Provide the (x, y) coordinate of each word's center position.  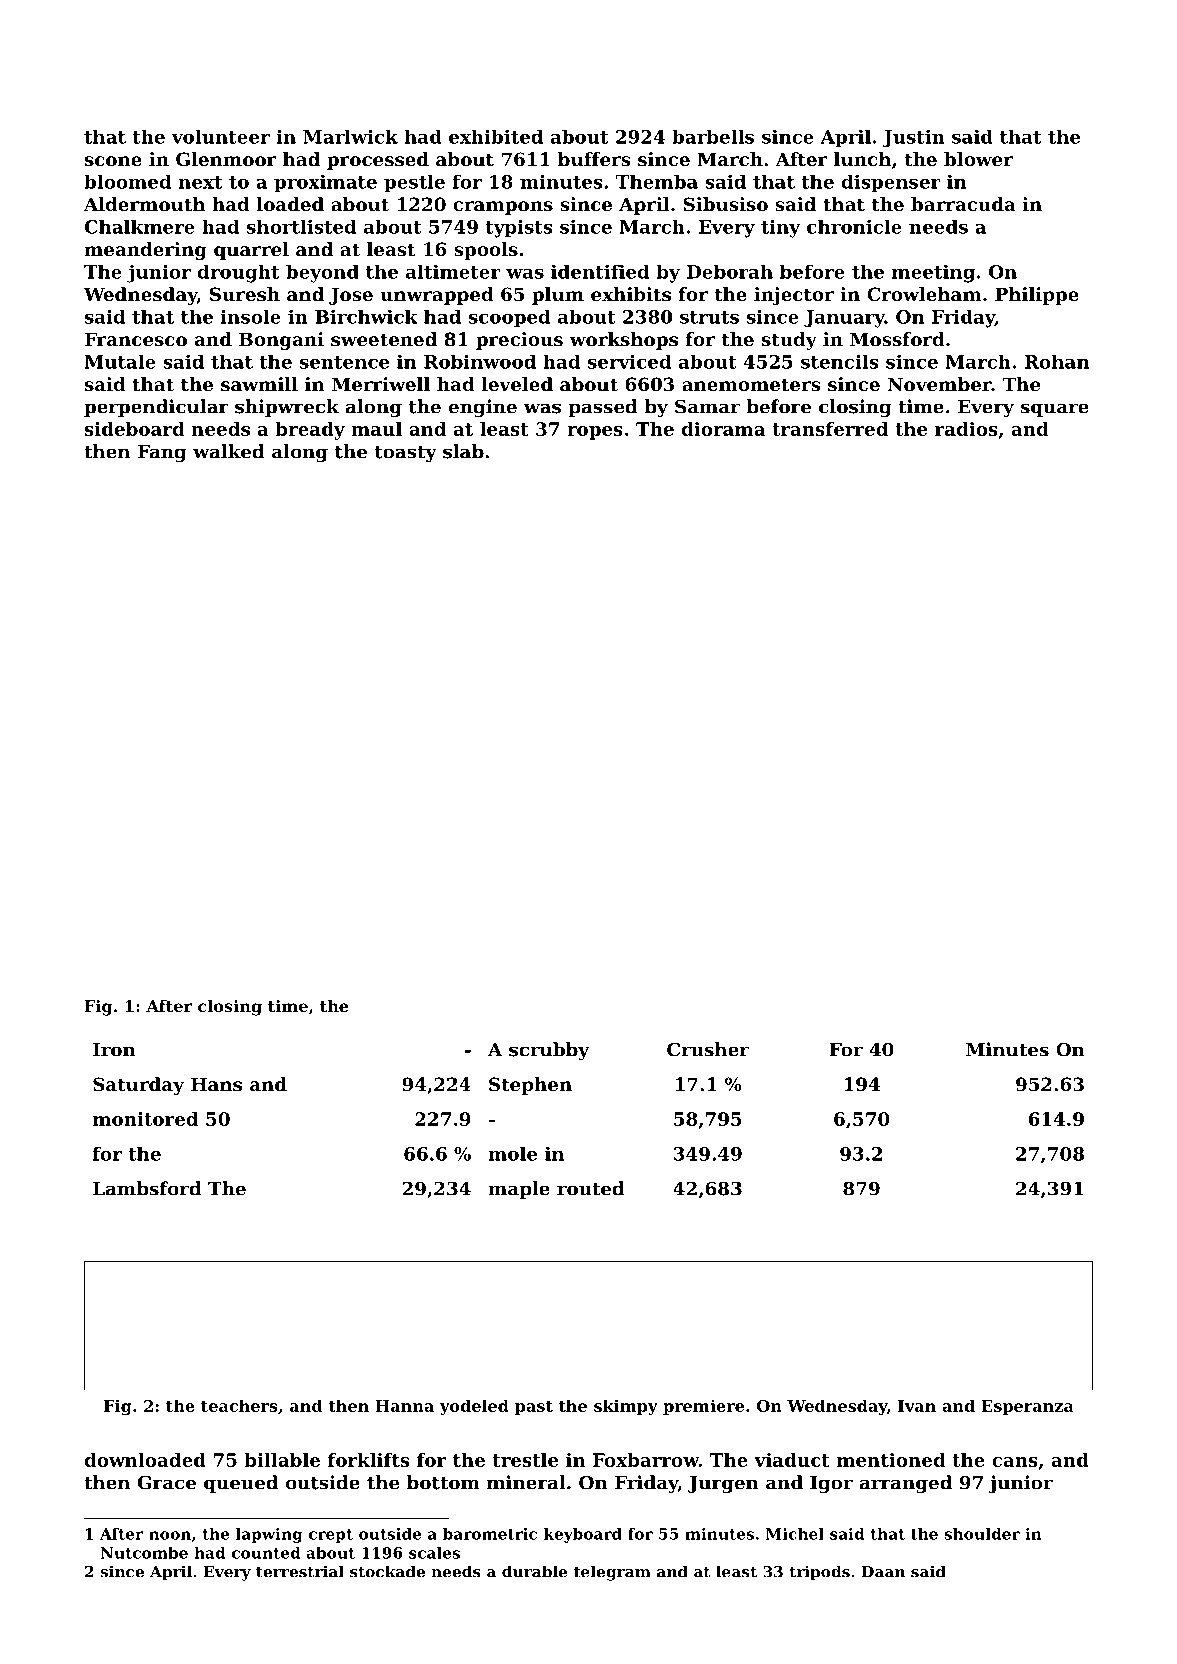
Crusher (708, 1049)
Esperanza (1028, 1407)
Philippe (1037, 296)
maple (519, 1190)
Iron (114, 1050)
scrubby (549, 1051)
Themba (657, 181)
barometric (490, 1534)
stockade (387, 1571)
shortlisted (301, 226)
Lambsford (147, 1188)
